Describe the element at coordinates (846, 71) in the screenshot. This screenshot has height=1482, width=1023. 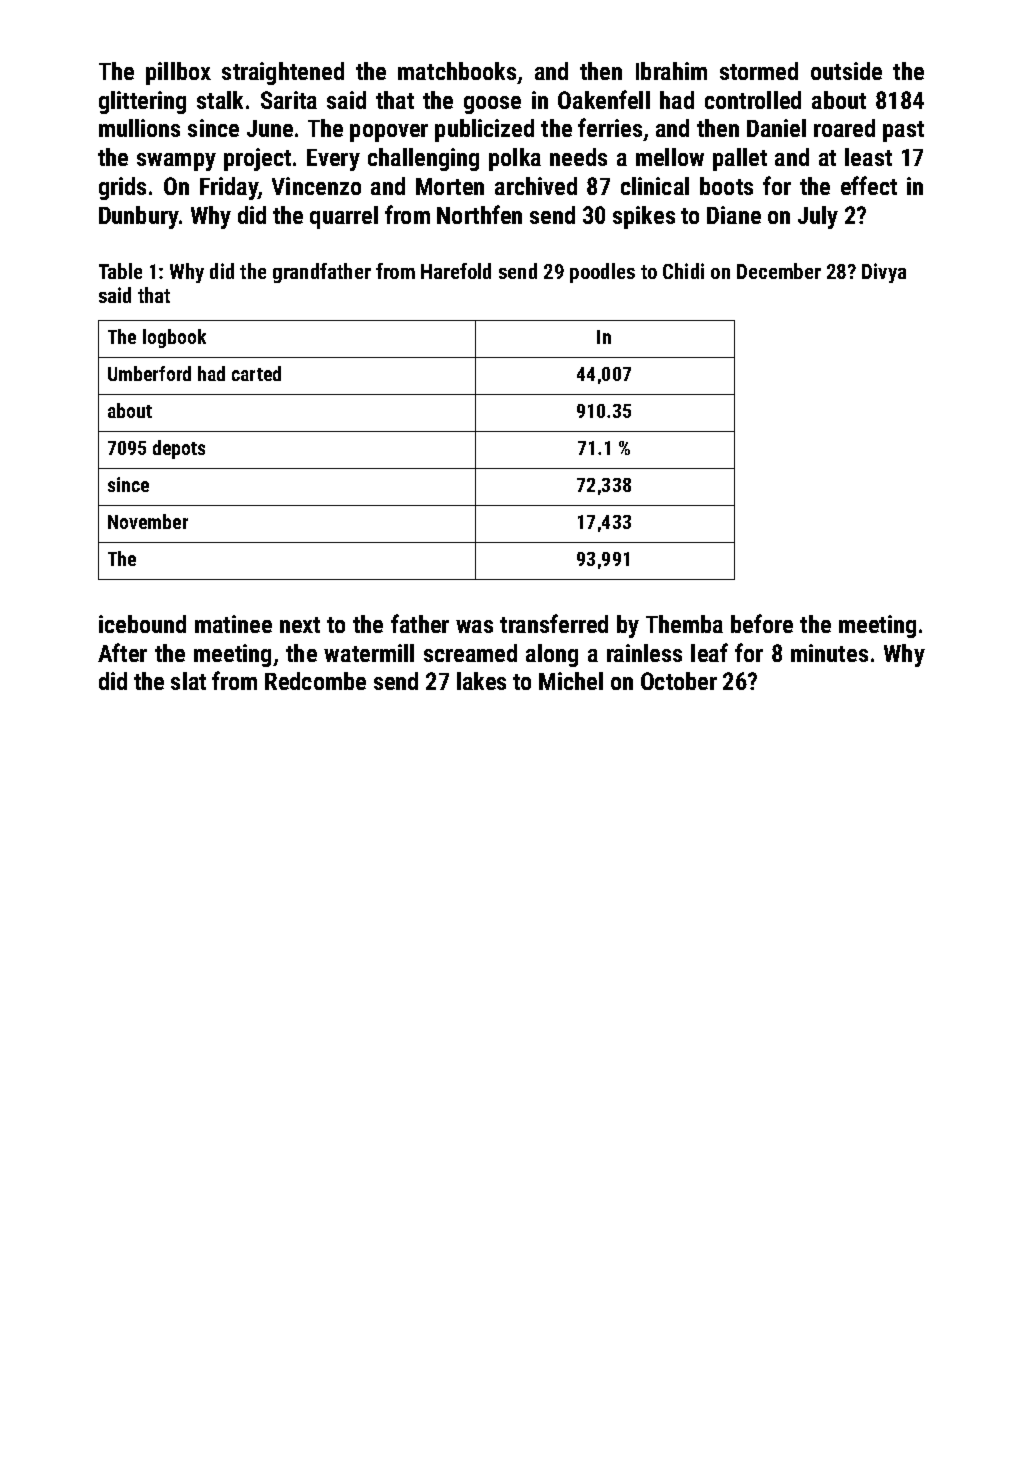
I see `outside` at that location.
